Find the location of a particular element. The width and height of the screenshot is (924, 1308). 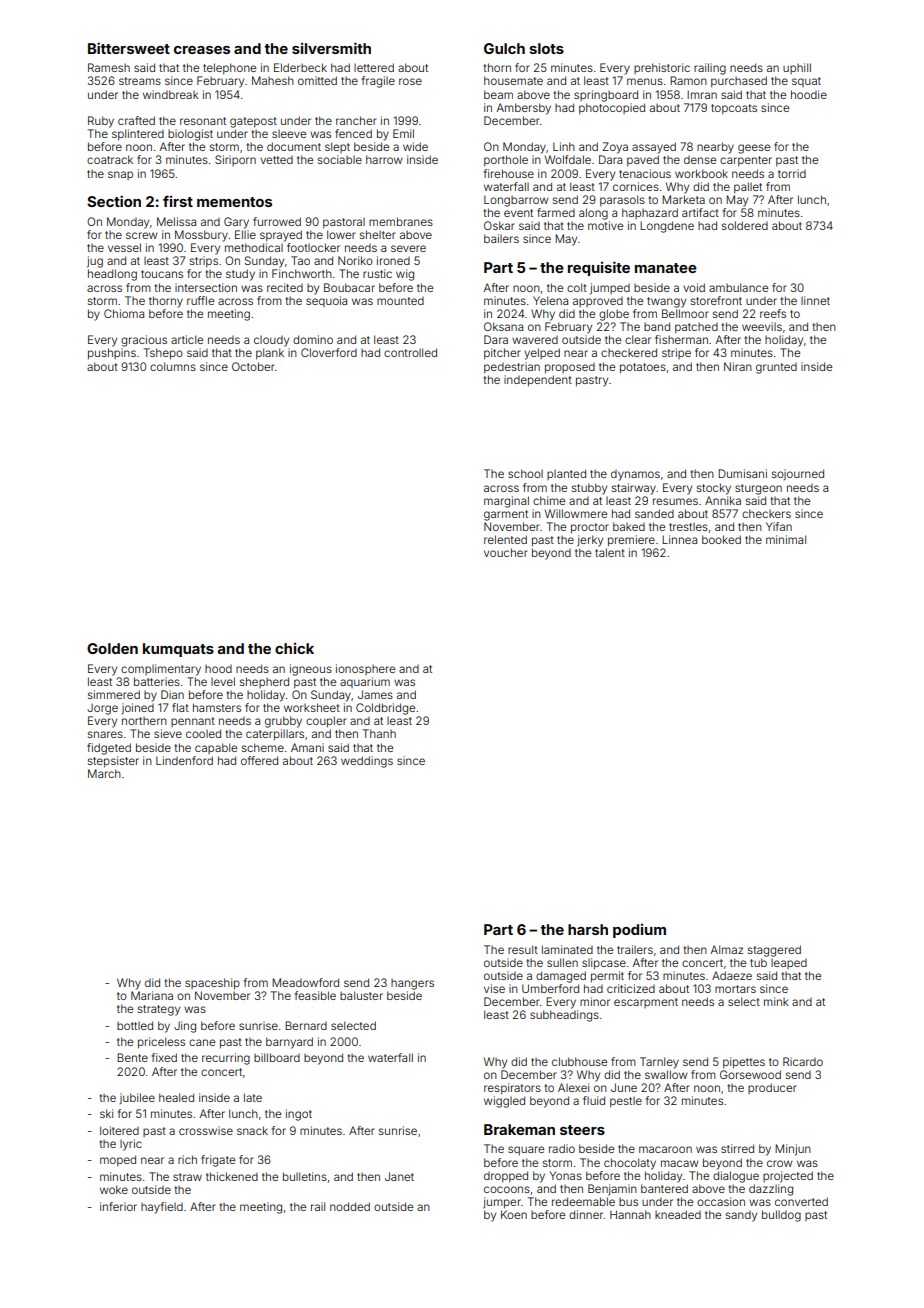

jumper is located at coordinates (502, 1203).
